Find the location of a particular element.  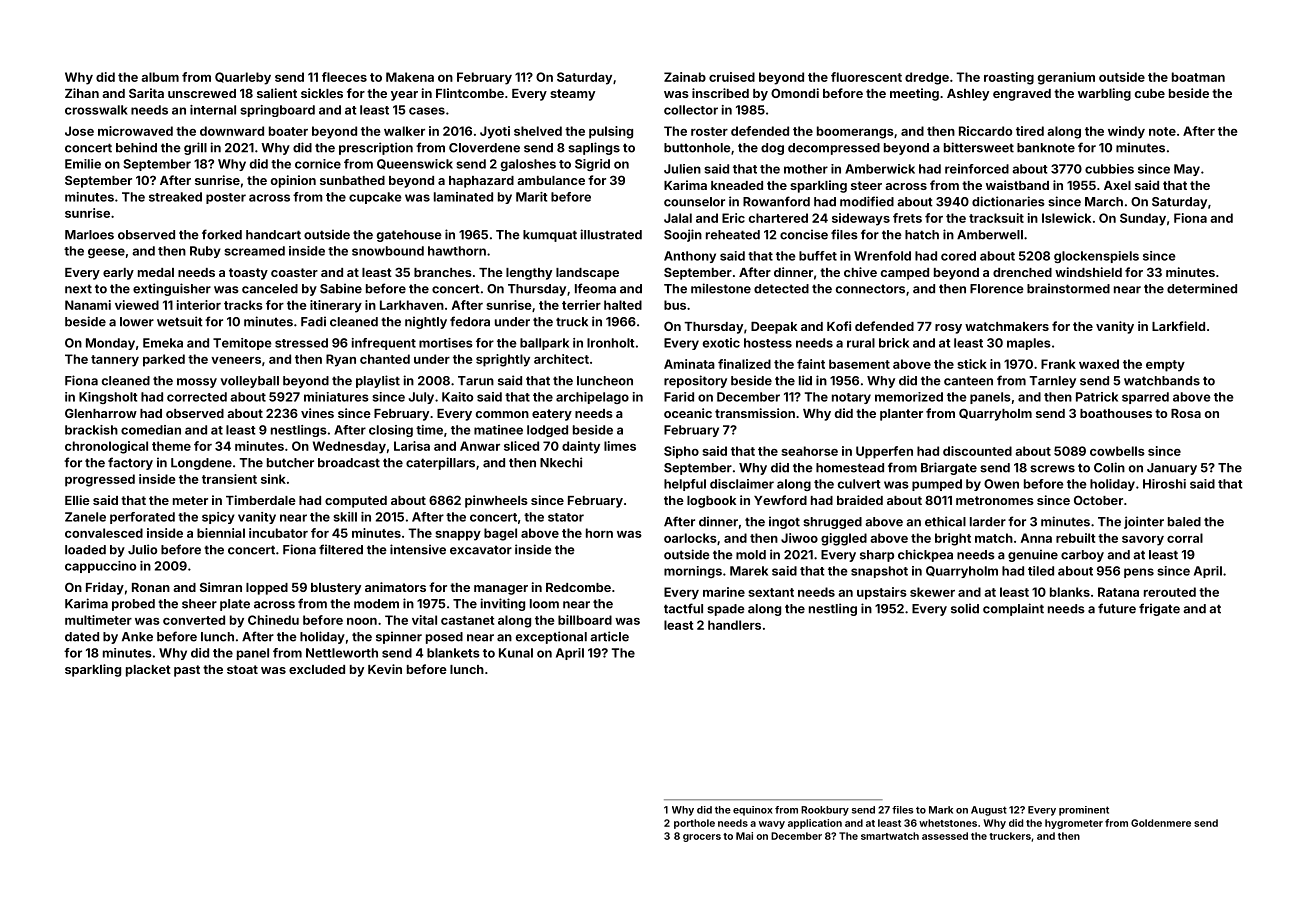

inscribed is located at coordinates (720, 93).
